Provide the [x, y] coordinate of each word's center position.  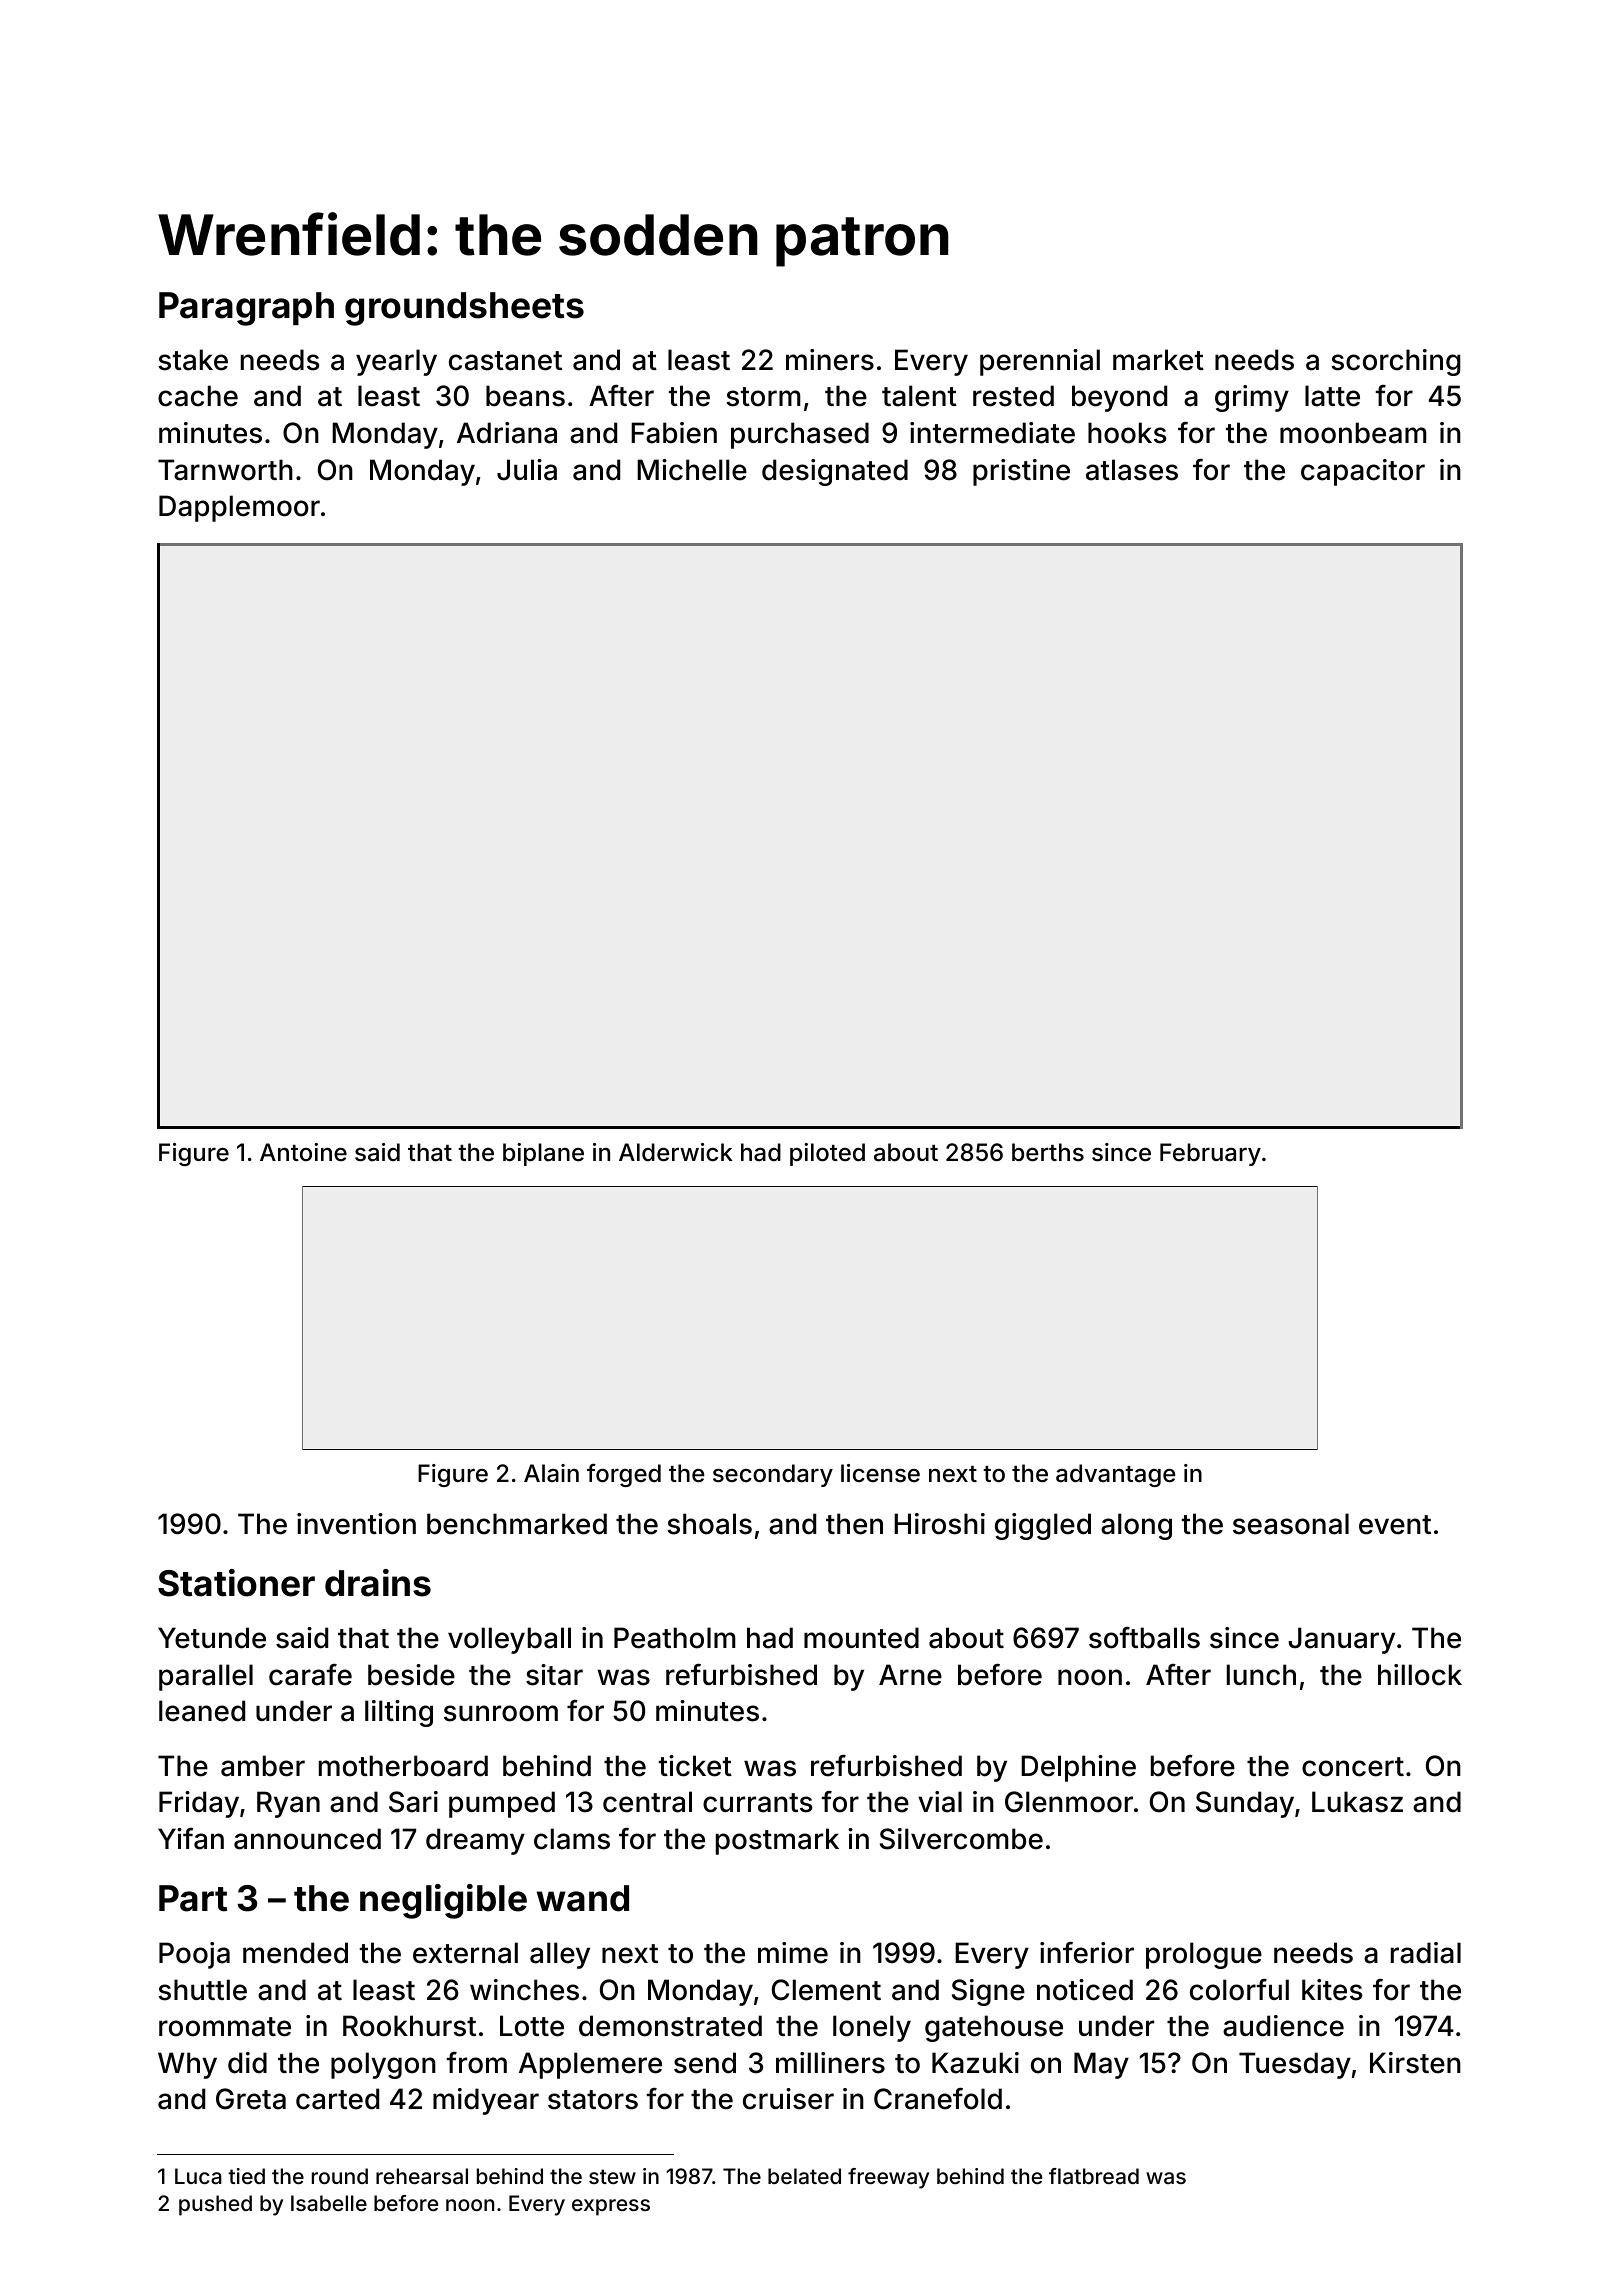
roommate [225, 2027]
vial [940, 1802]
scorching [1396, 362]
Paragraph [246, 309]
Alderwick [676, 1152]
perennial [1040, 362]
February [1210, 1154]
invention [356, 1524]
